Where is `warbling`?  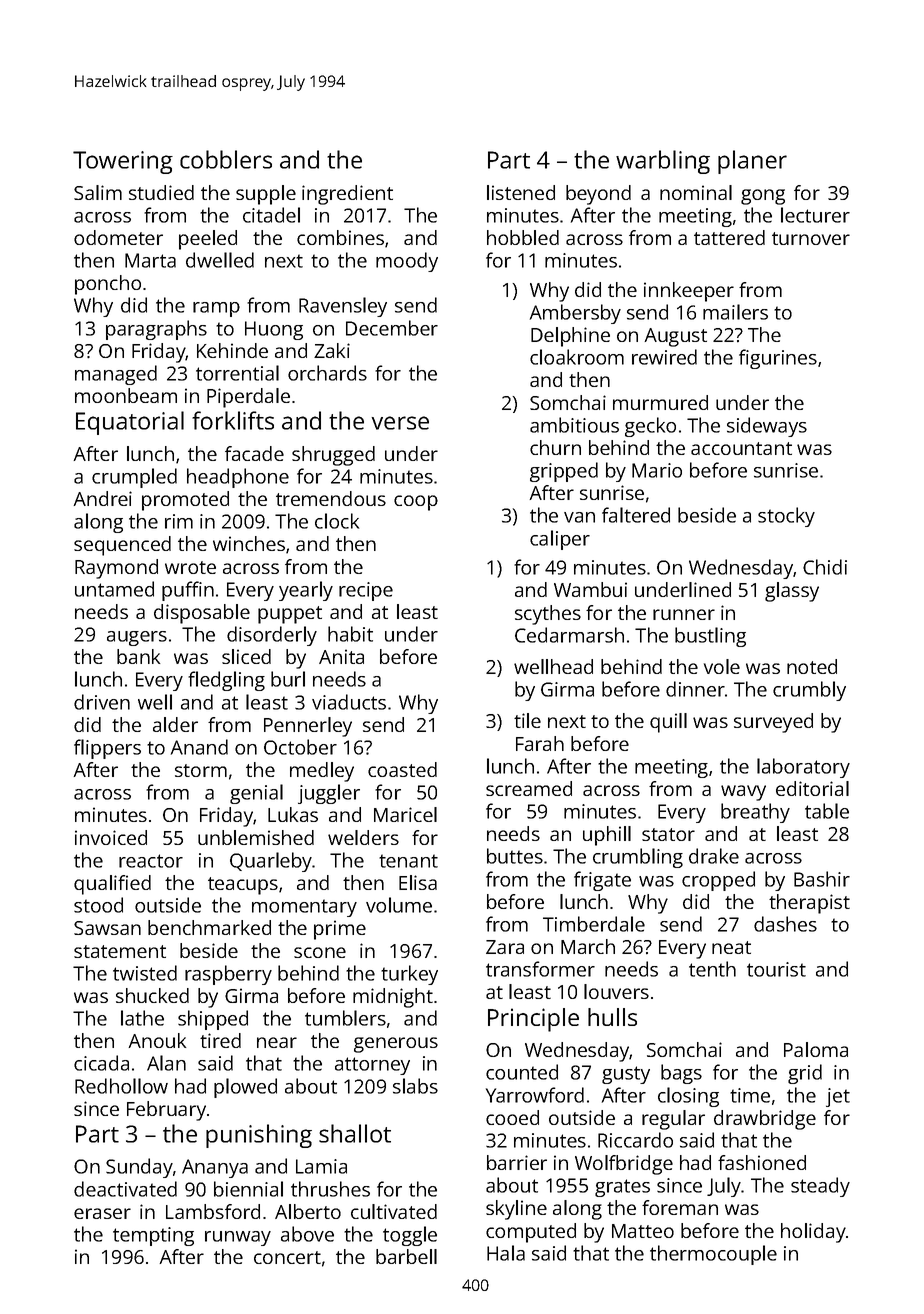
warbling is located at coordinates (663, 162).
